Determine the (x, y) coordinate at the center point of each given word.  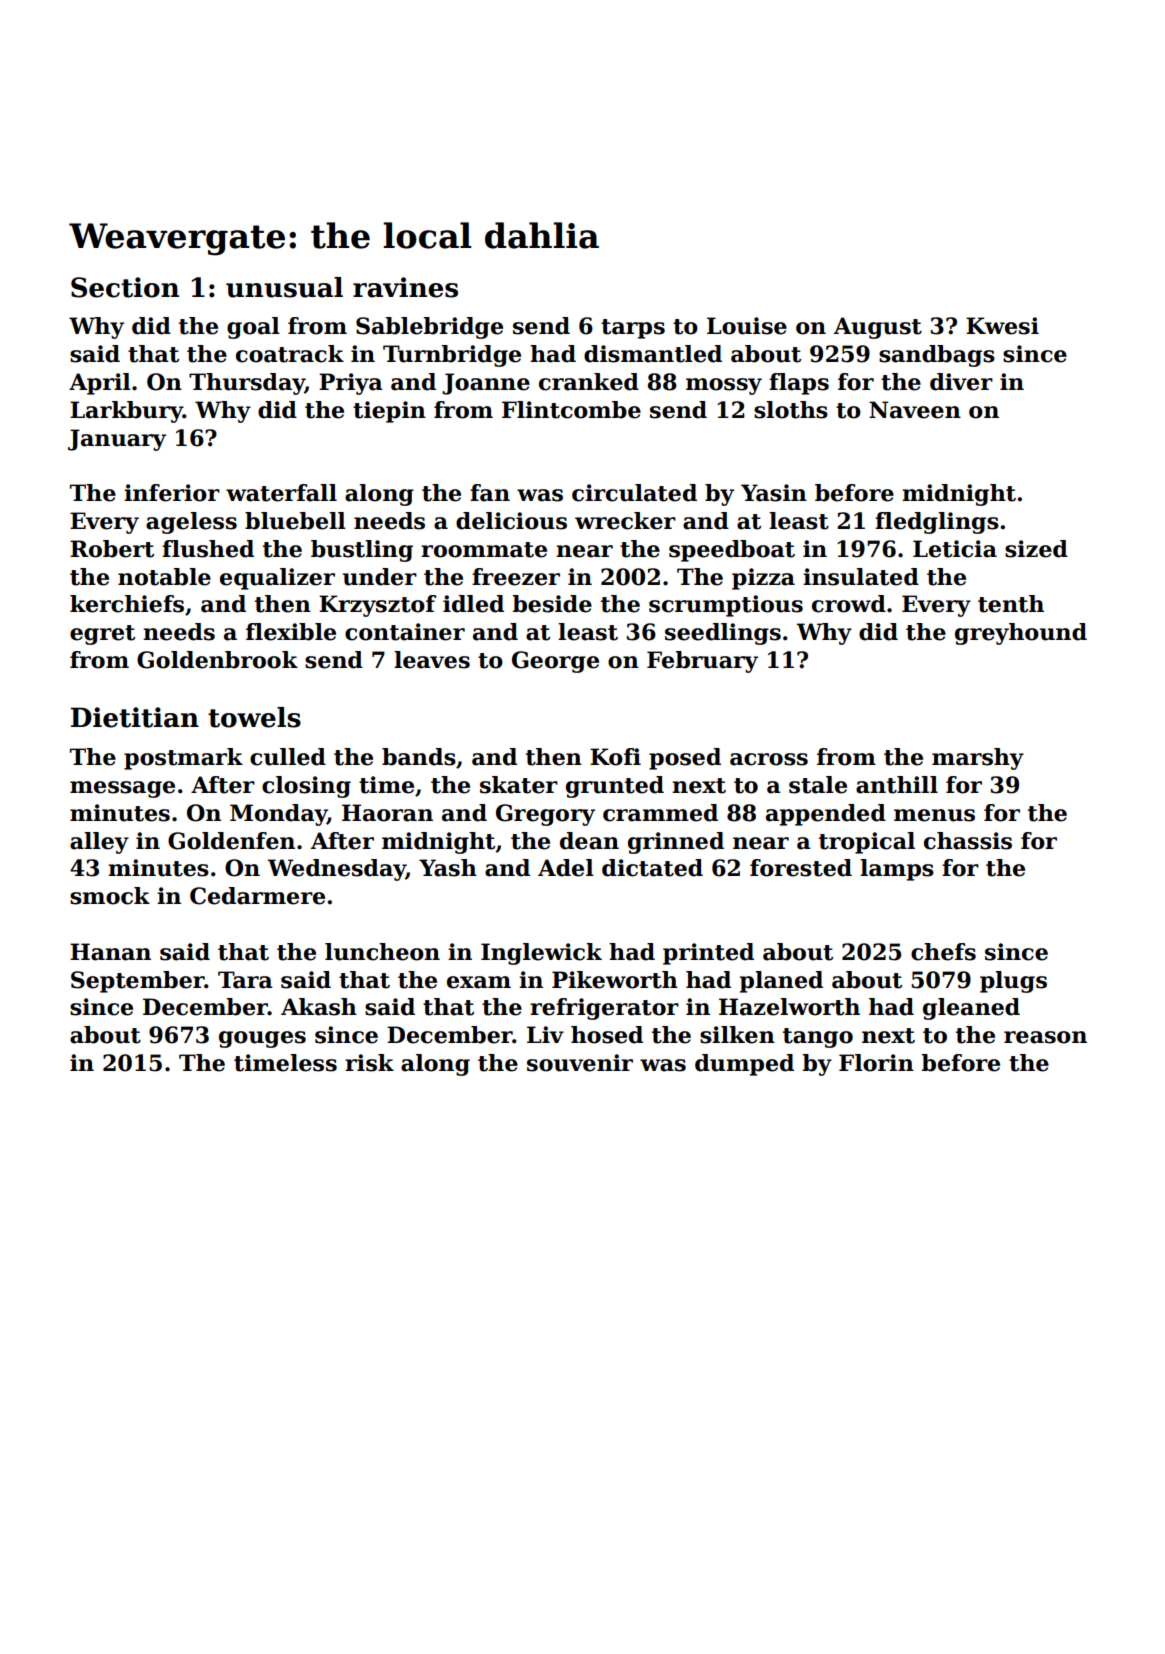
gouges (262, 1039)
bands (419, 757)
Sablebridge (429, 328)
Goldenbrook (217, 660)
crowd (849, 604)
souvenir (580, 1063)
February (702, 662)
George (555, 662)
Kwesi (1002, 326)
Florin (876, 1063)
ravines (405, 287)
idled (473, 604)
